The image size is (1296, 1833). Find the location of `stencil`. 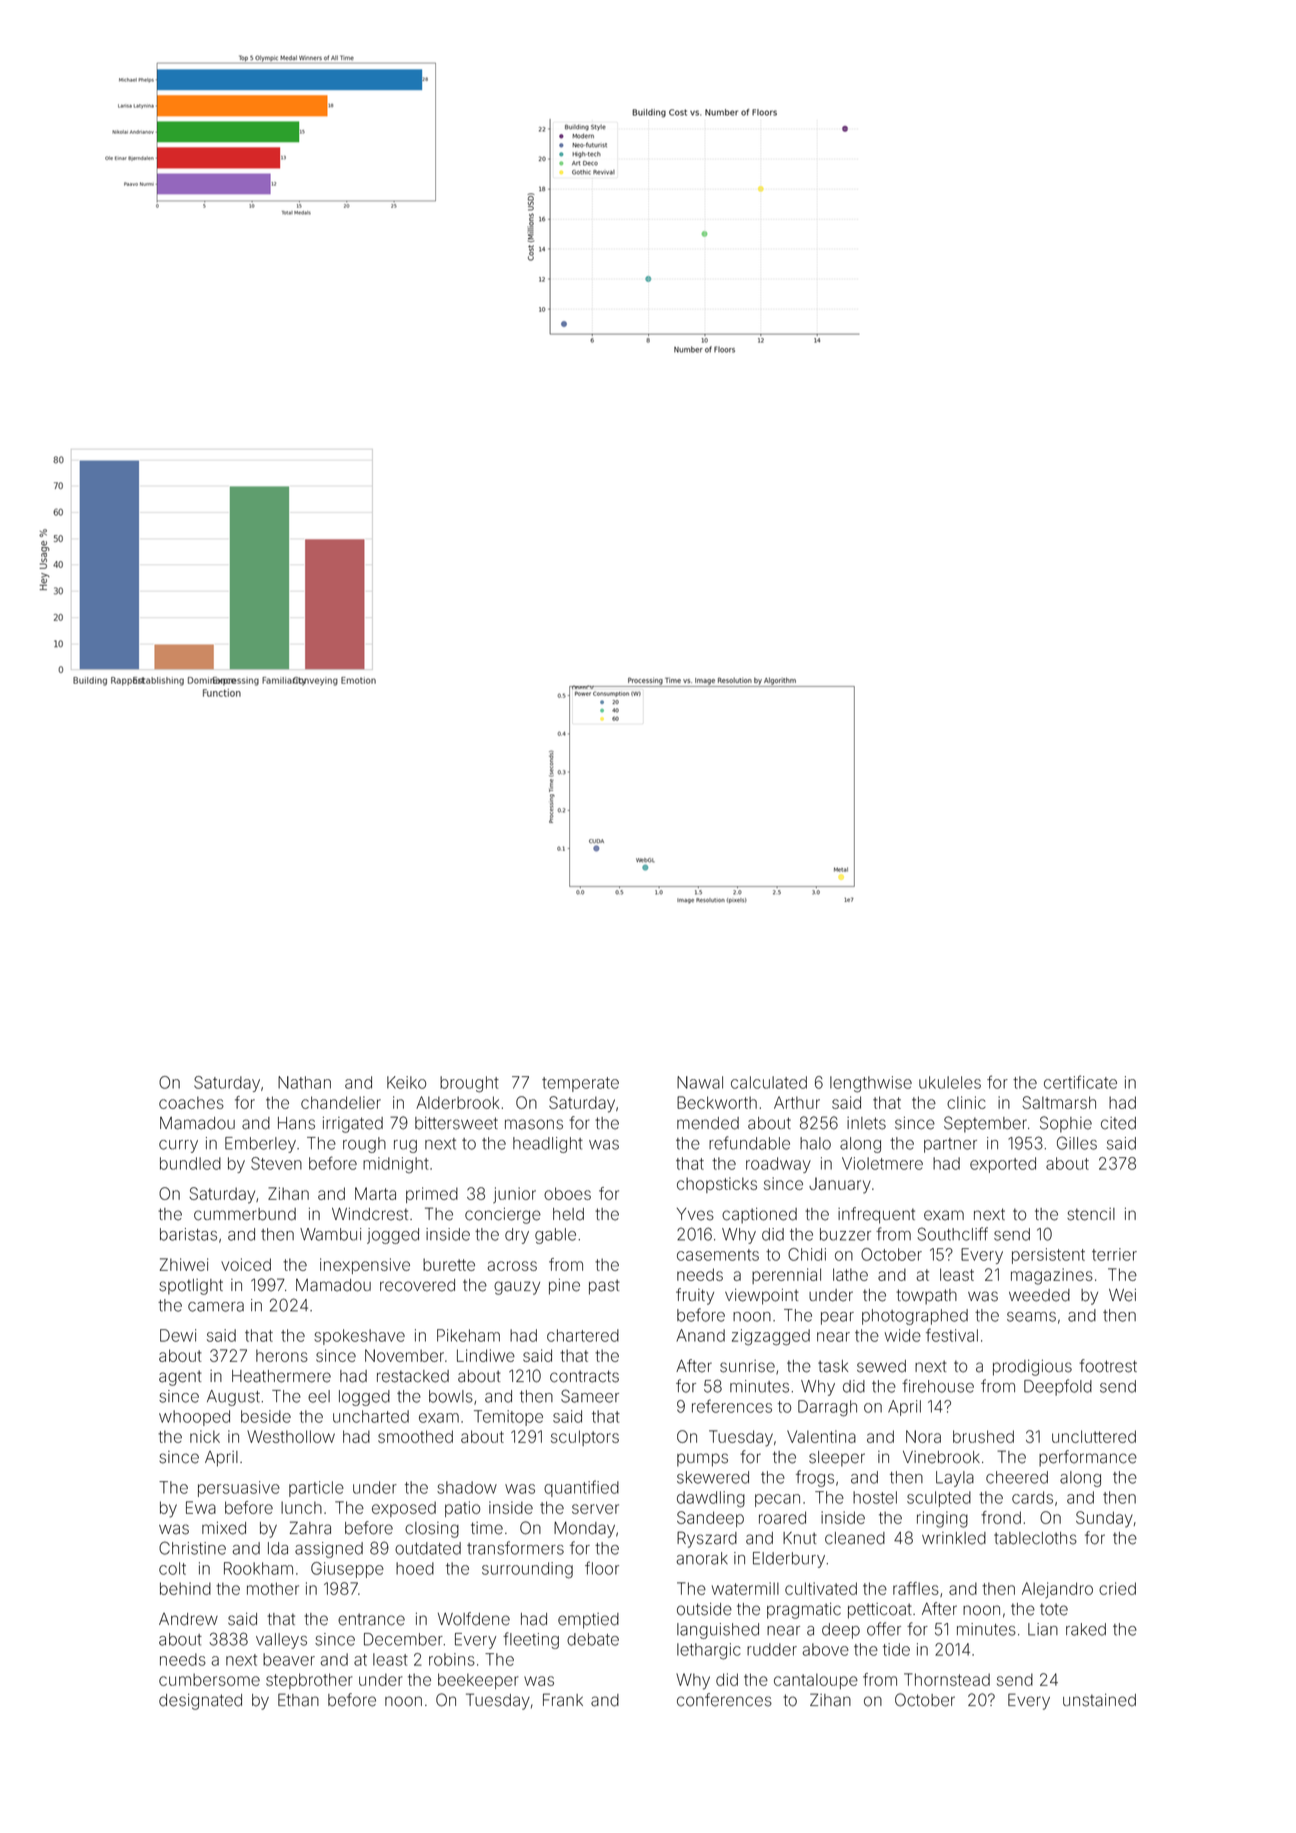

stencil is located at coordinates (1091, 1214).
